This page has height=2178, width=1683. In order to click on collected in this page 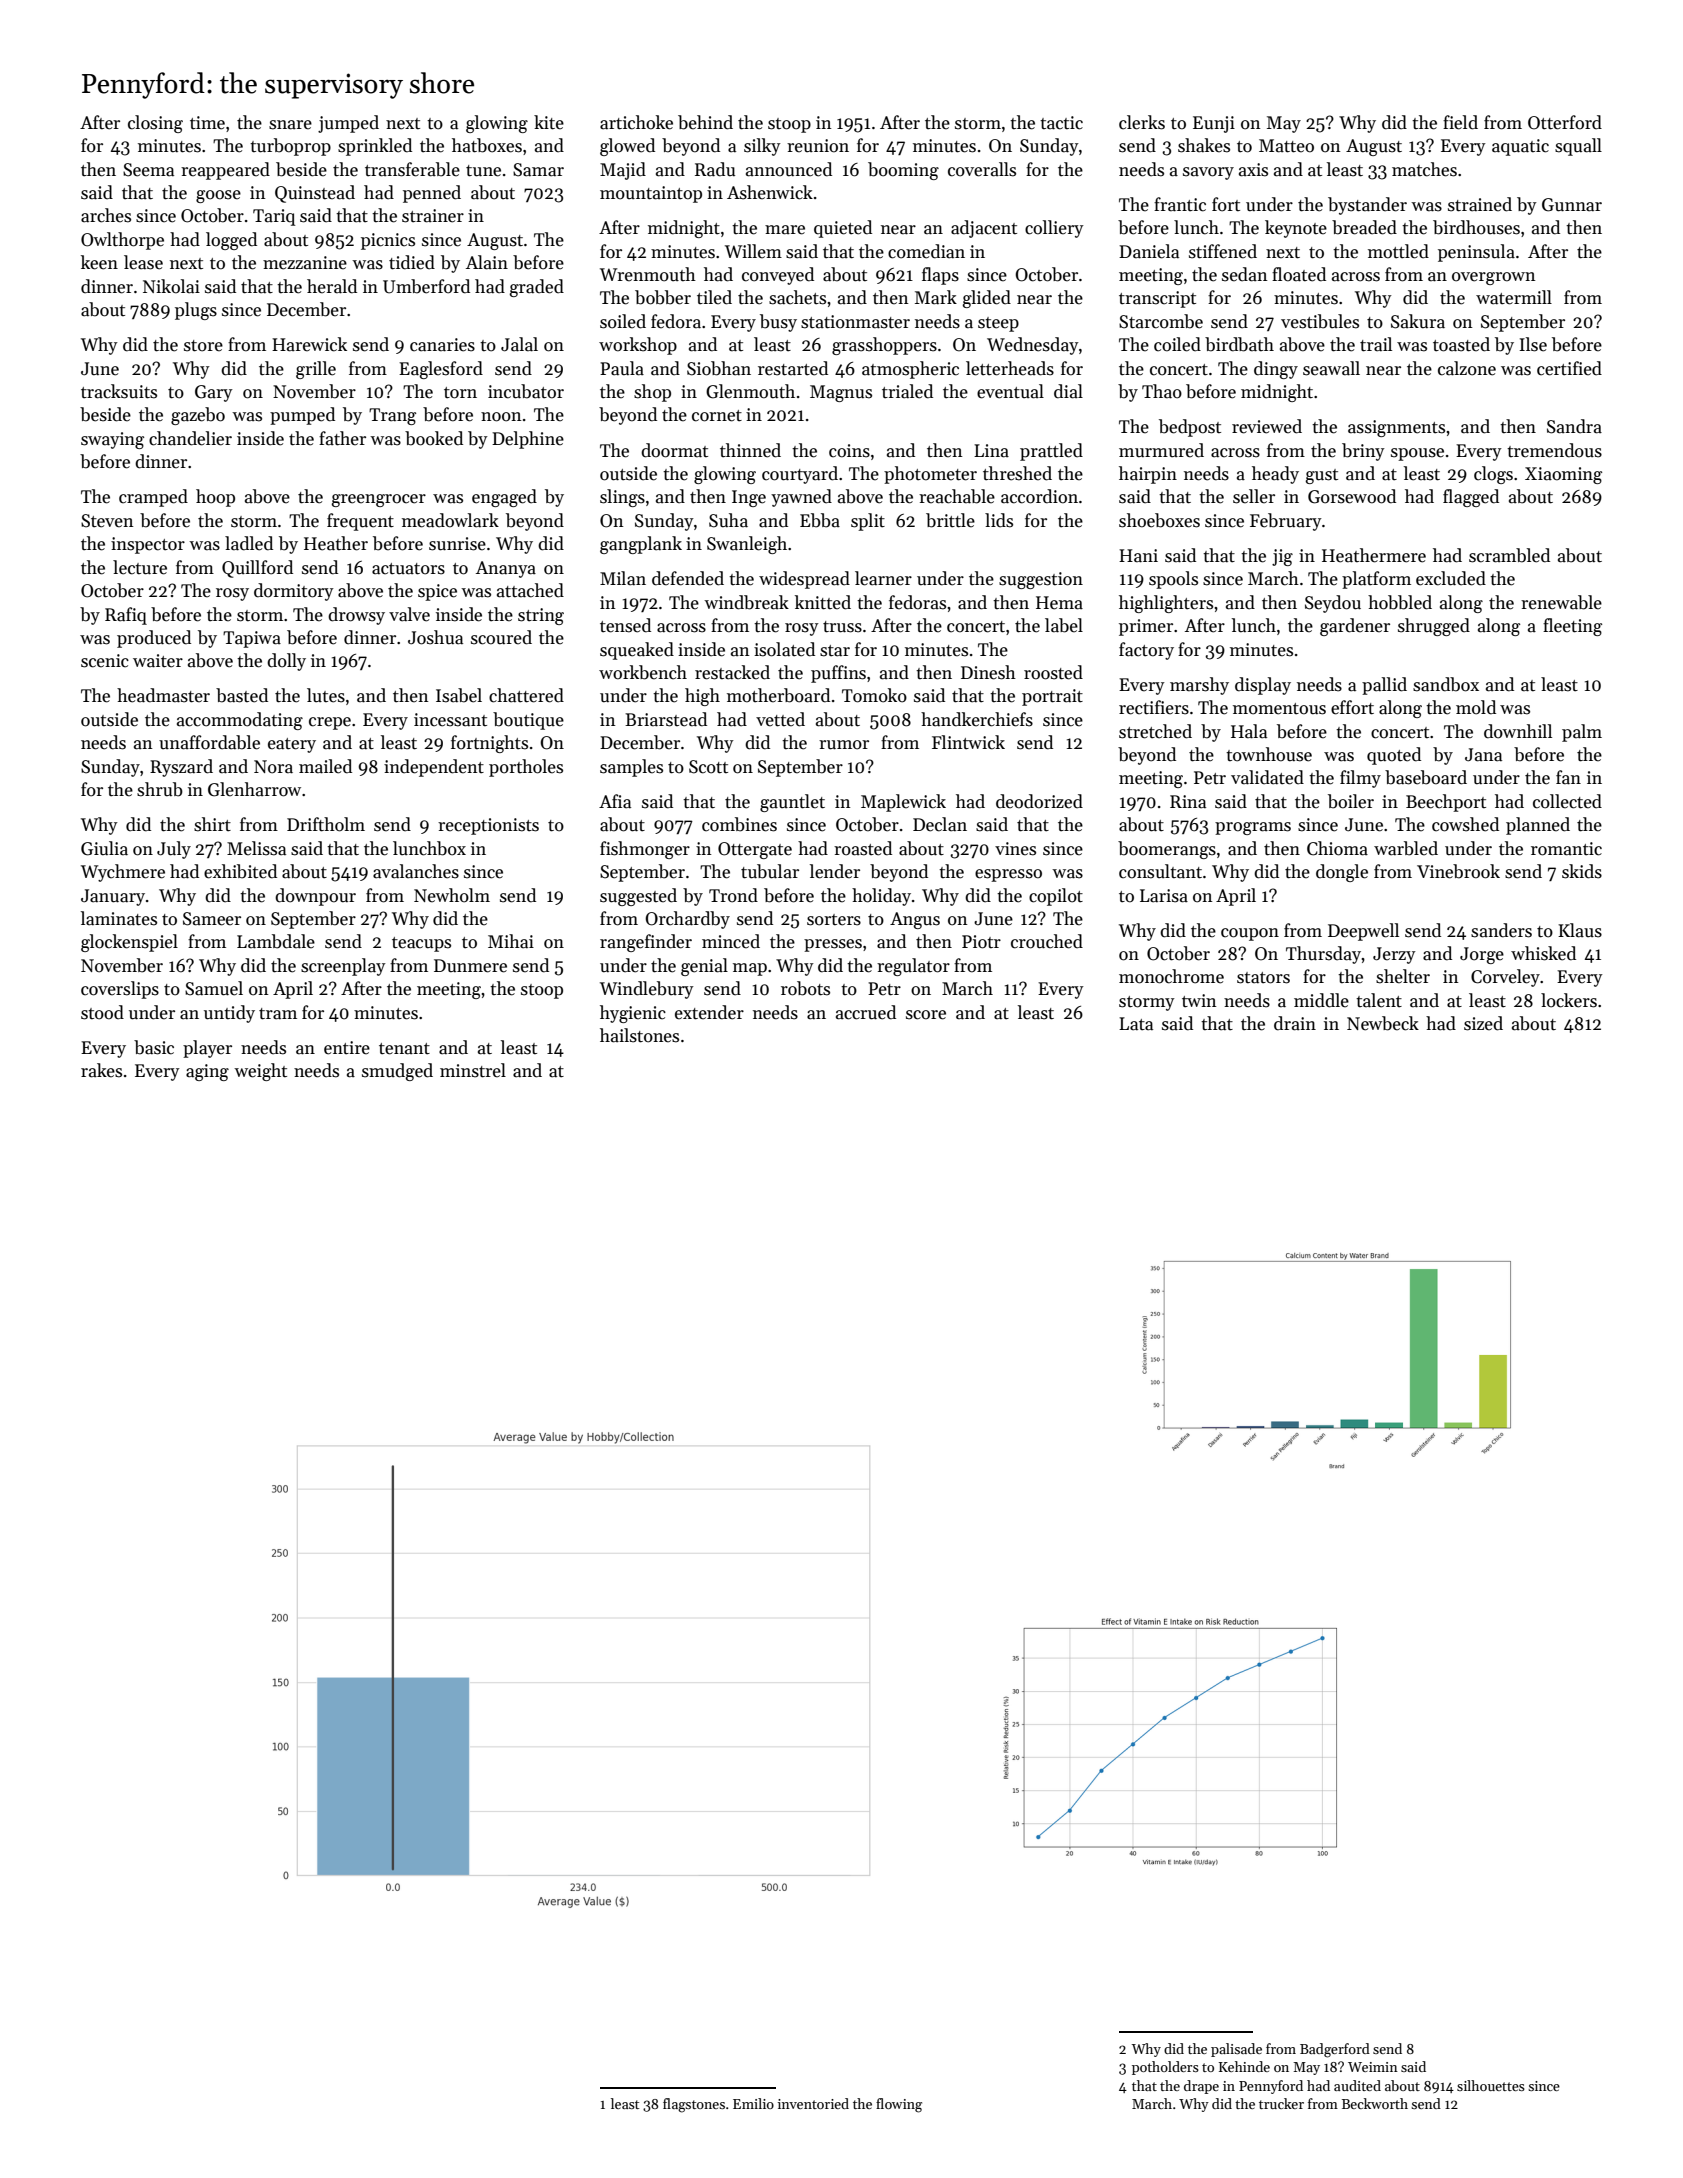, I will do `click(1567, 801)`.
